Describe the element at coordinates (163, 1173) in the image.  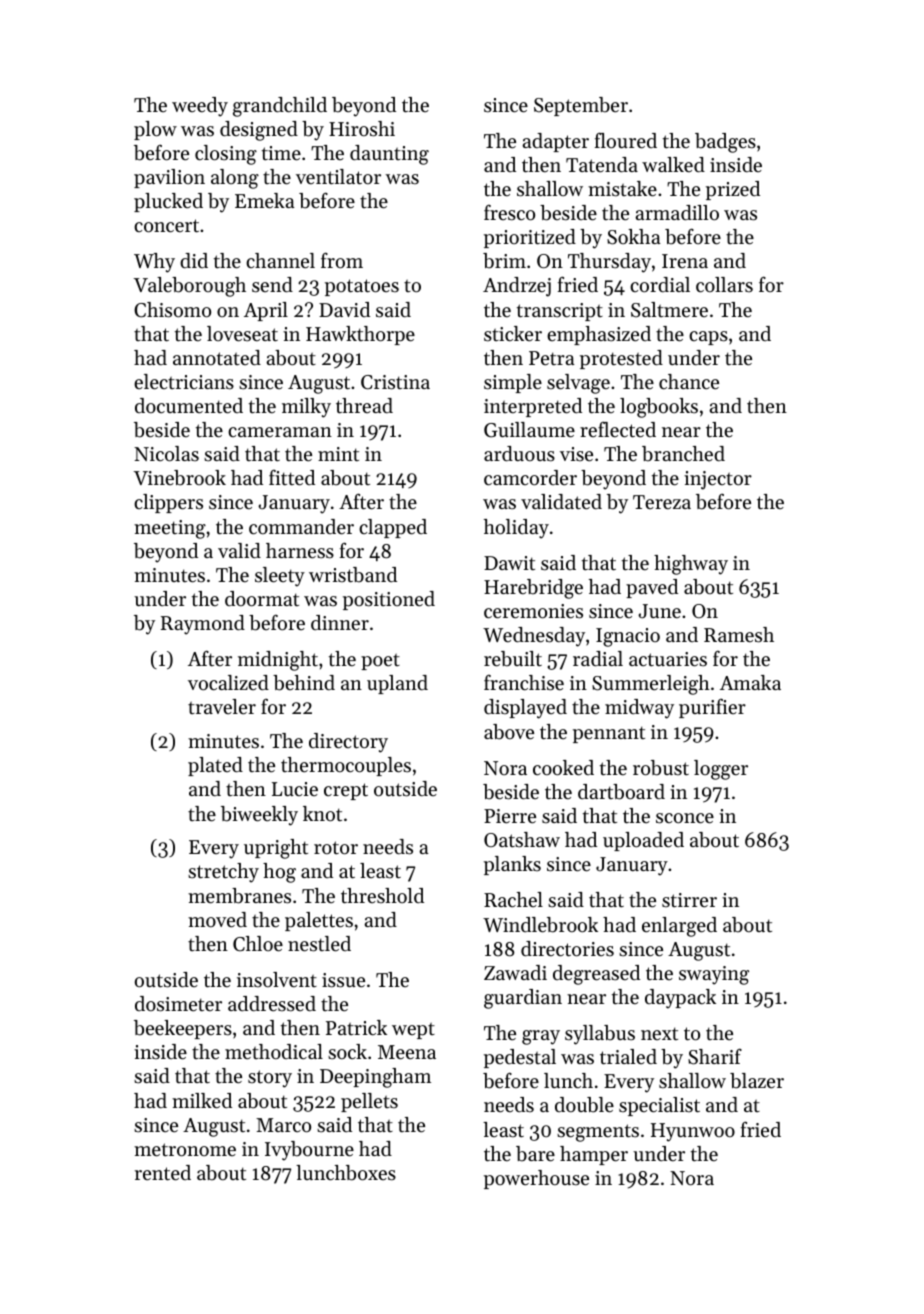
I see `rented` at that location.
